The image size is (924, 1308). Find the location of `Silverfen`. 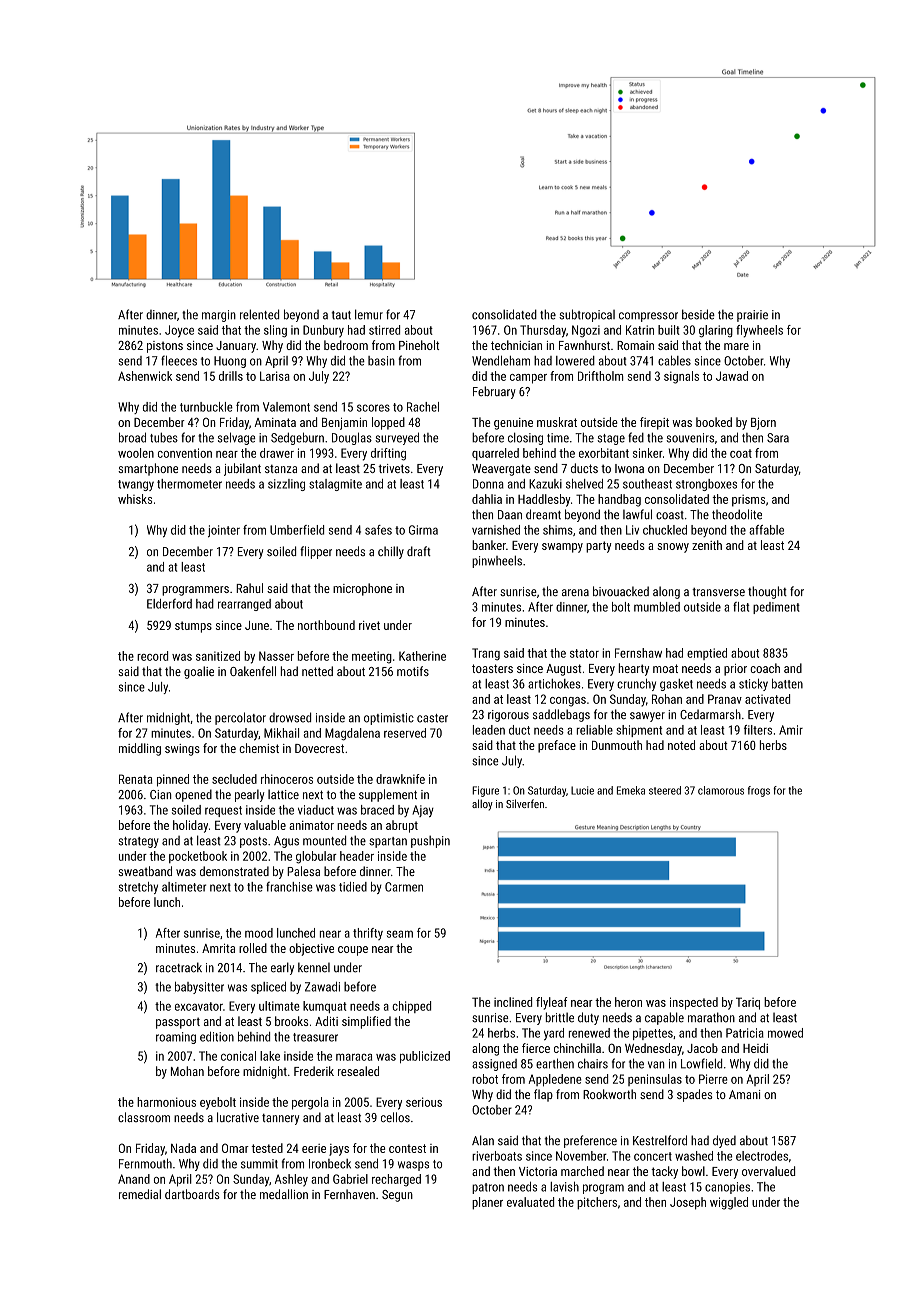

Silverfen is located at coordinates (525, 803).
